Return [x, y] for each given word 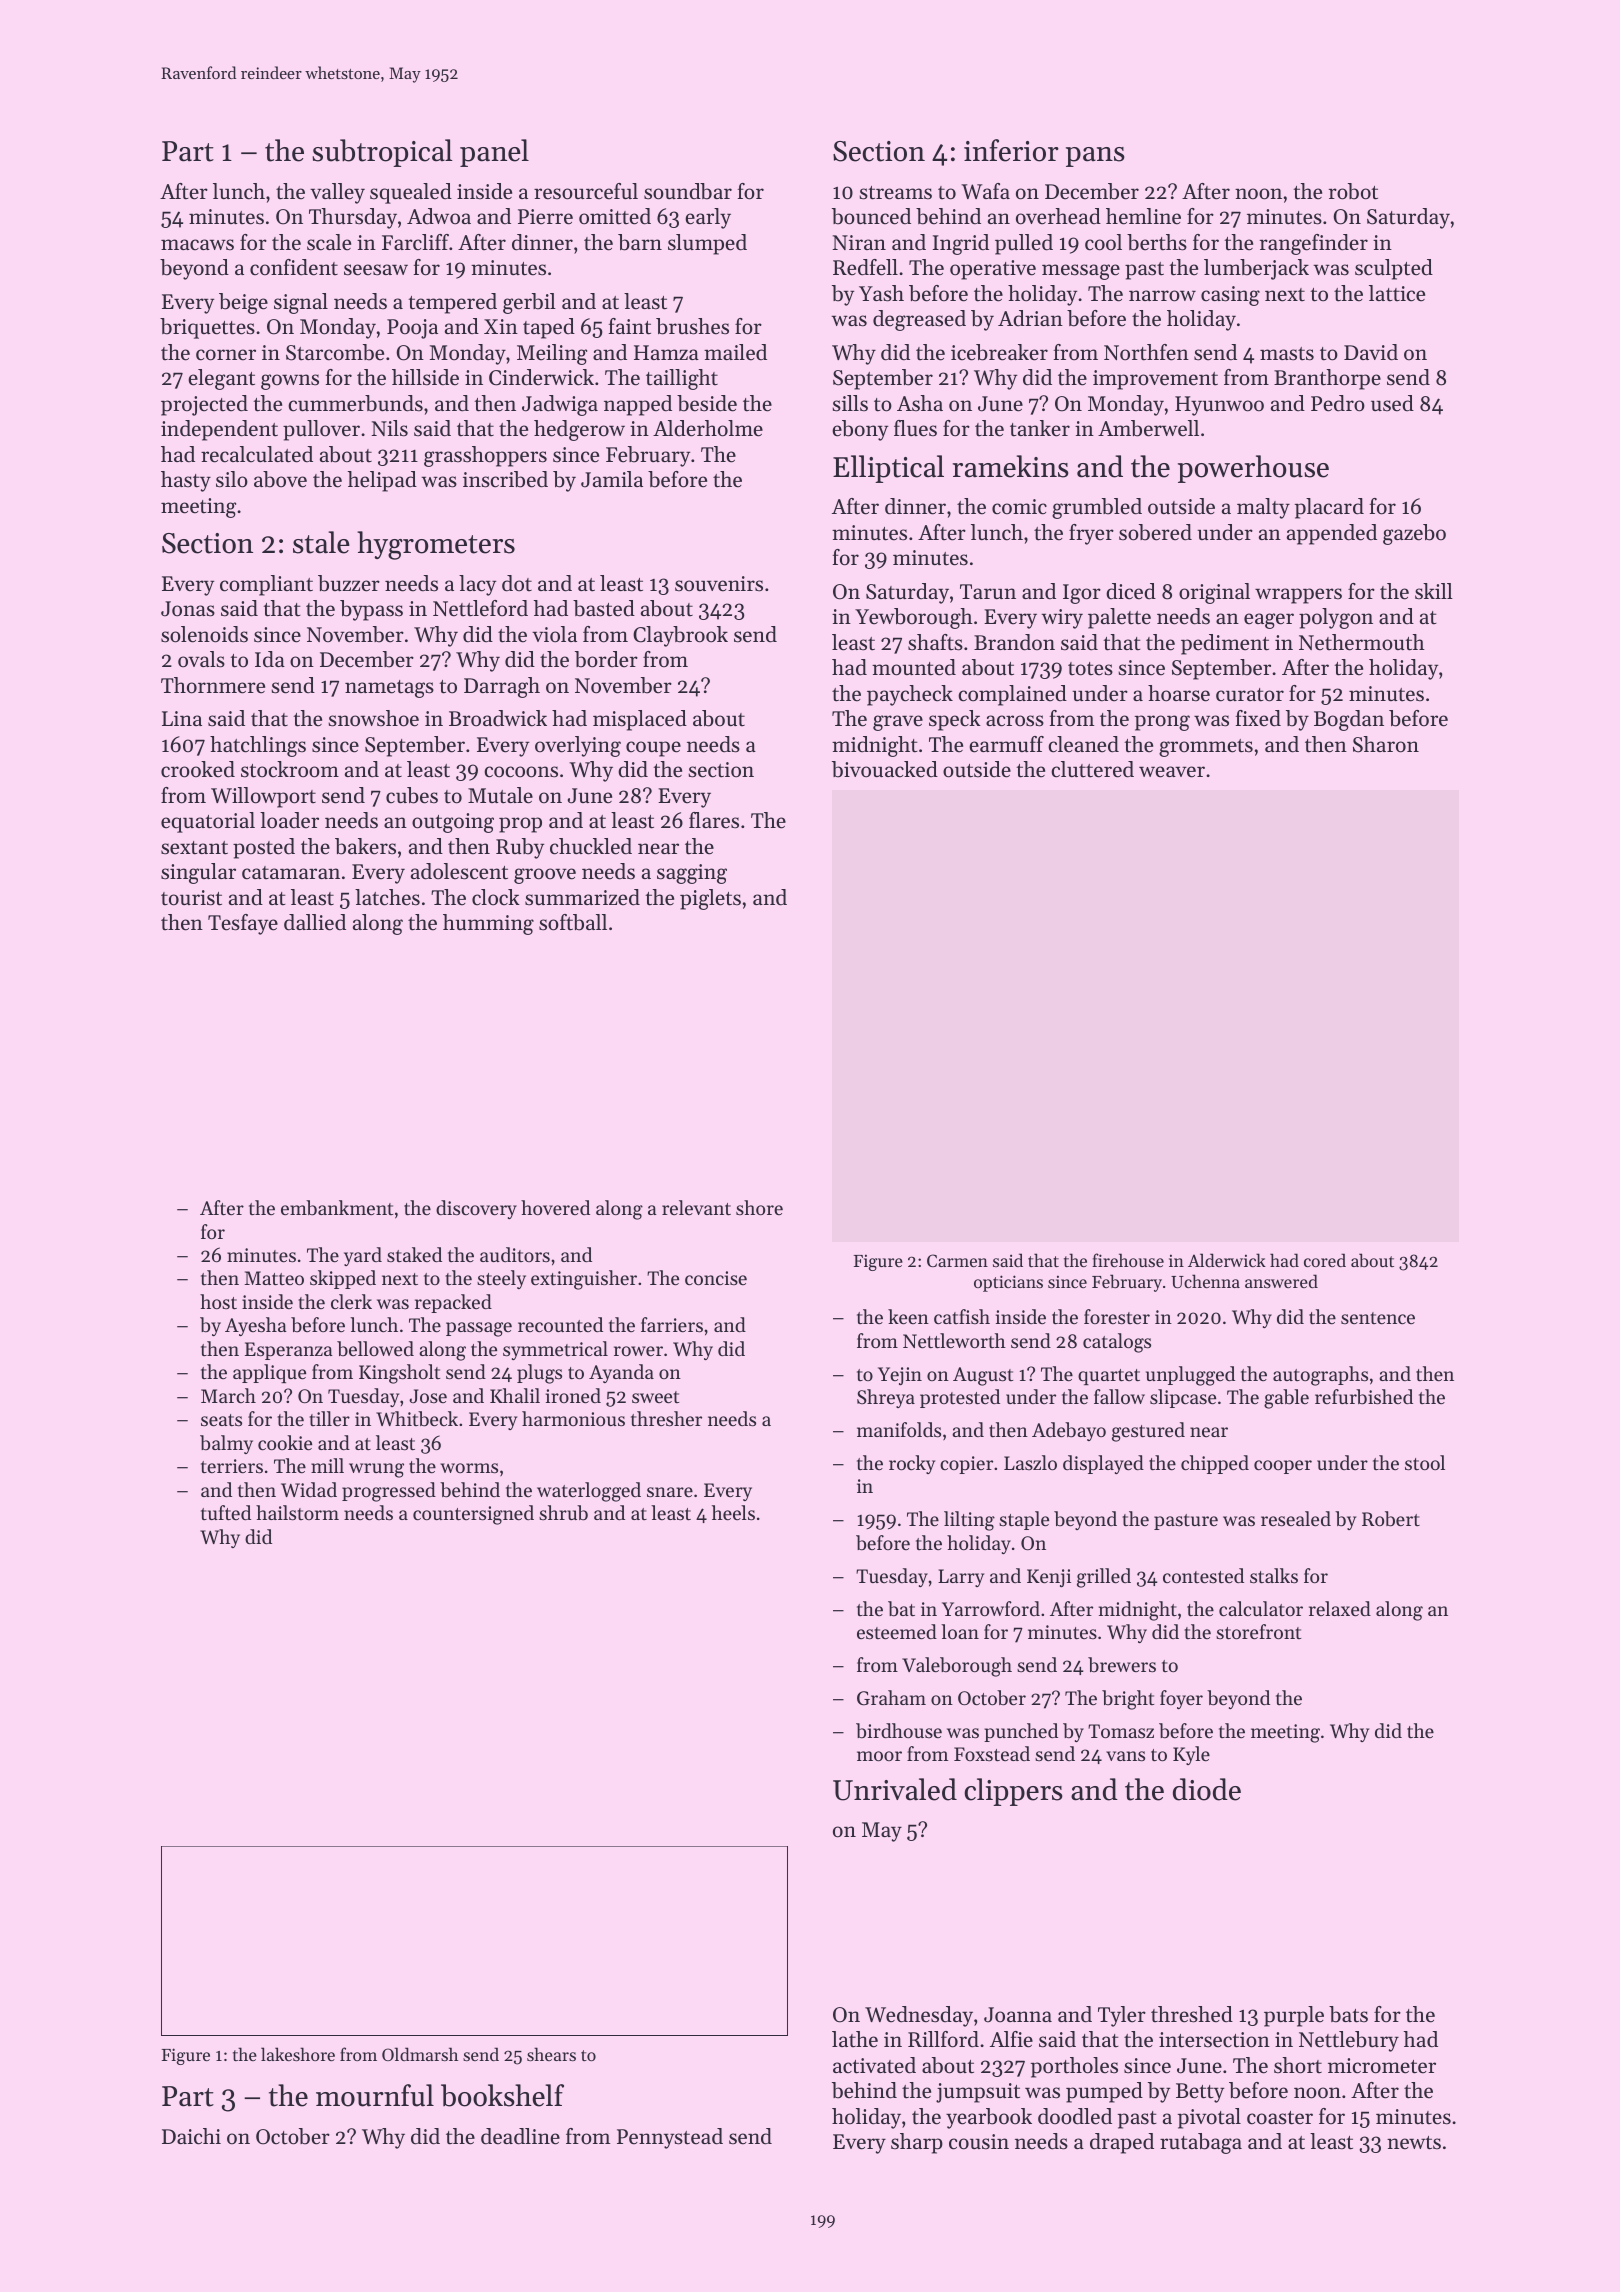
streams [895, 193]
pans [1095, 157]
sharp [917, 2143]
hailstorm [297, 1512]
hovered [555, 1207]
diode [1207, 1789]
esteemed [897, 1631]
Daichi [191, 2136]
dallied [315, 922]
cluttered [1092, 769]
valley [337, 193]
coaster [1280, 2118]
